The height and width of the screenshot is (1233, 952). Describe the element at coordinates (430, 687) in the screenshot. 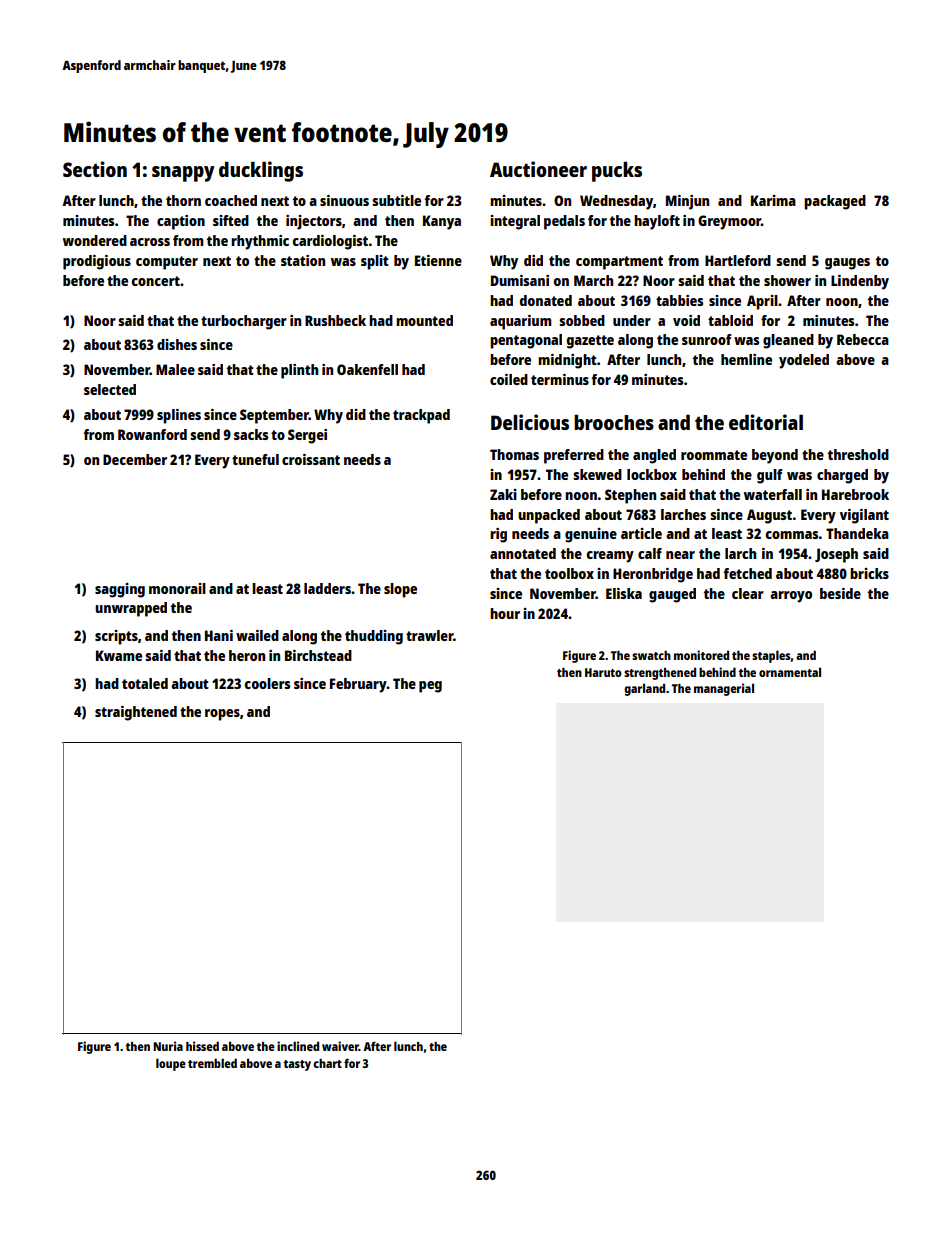

I see `peg` at that location.
